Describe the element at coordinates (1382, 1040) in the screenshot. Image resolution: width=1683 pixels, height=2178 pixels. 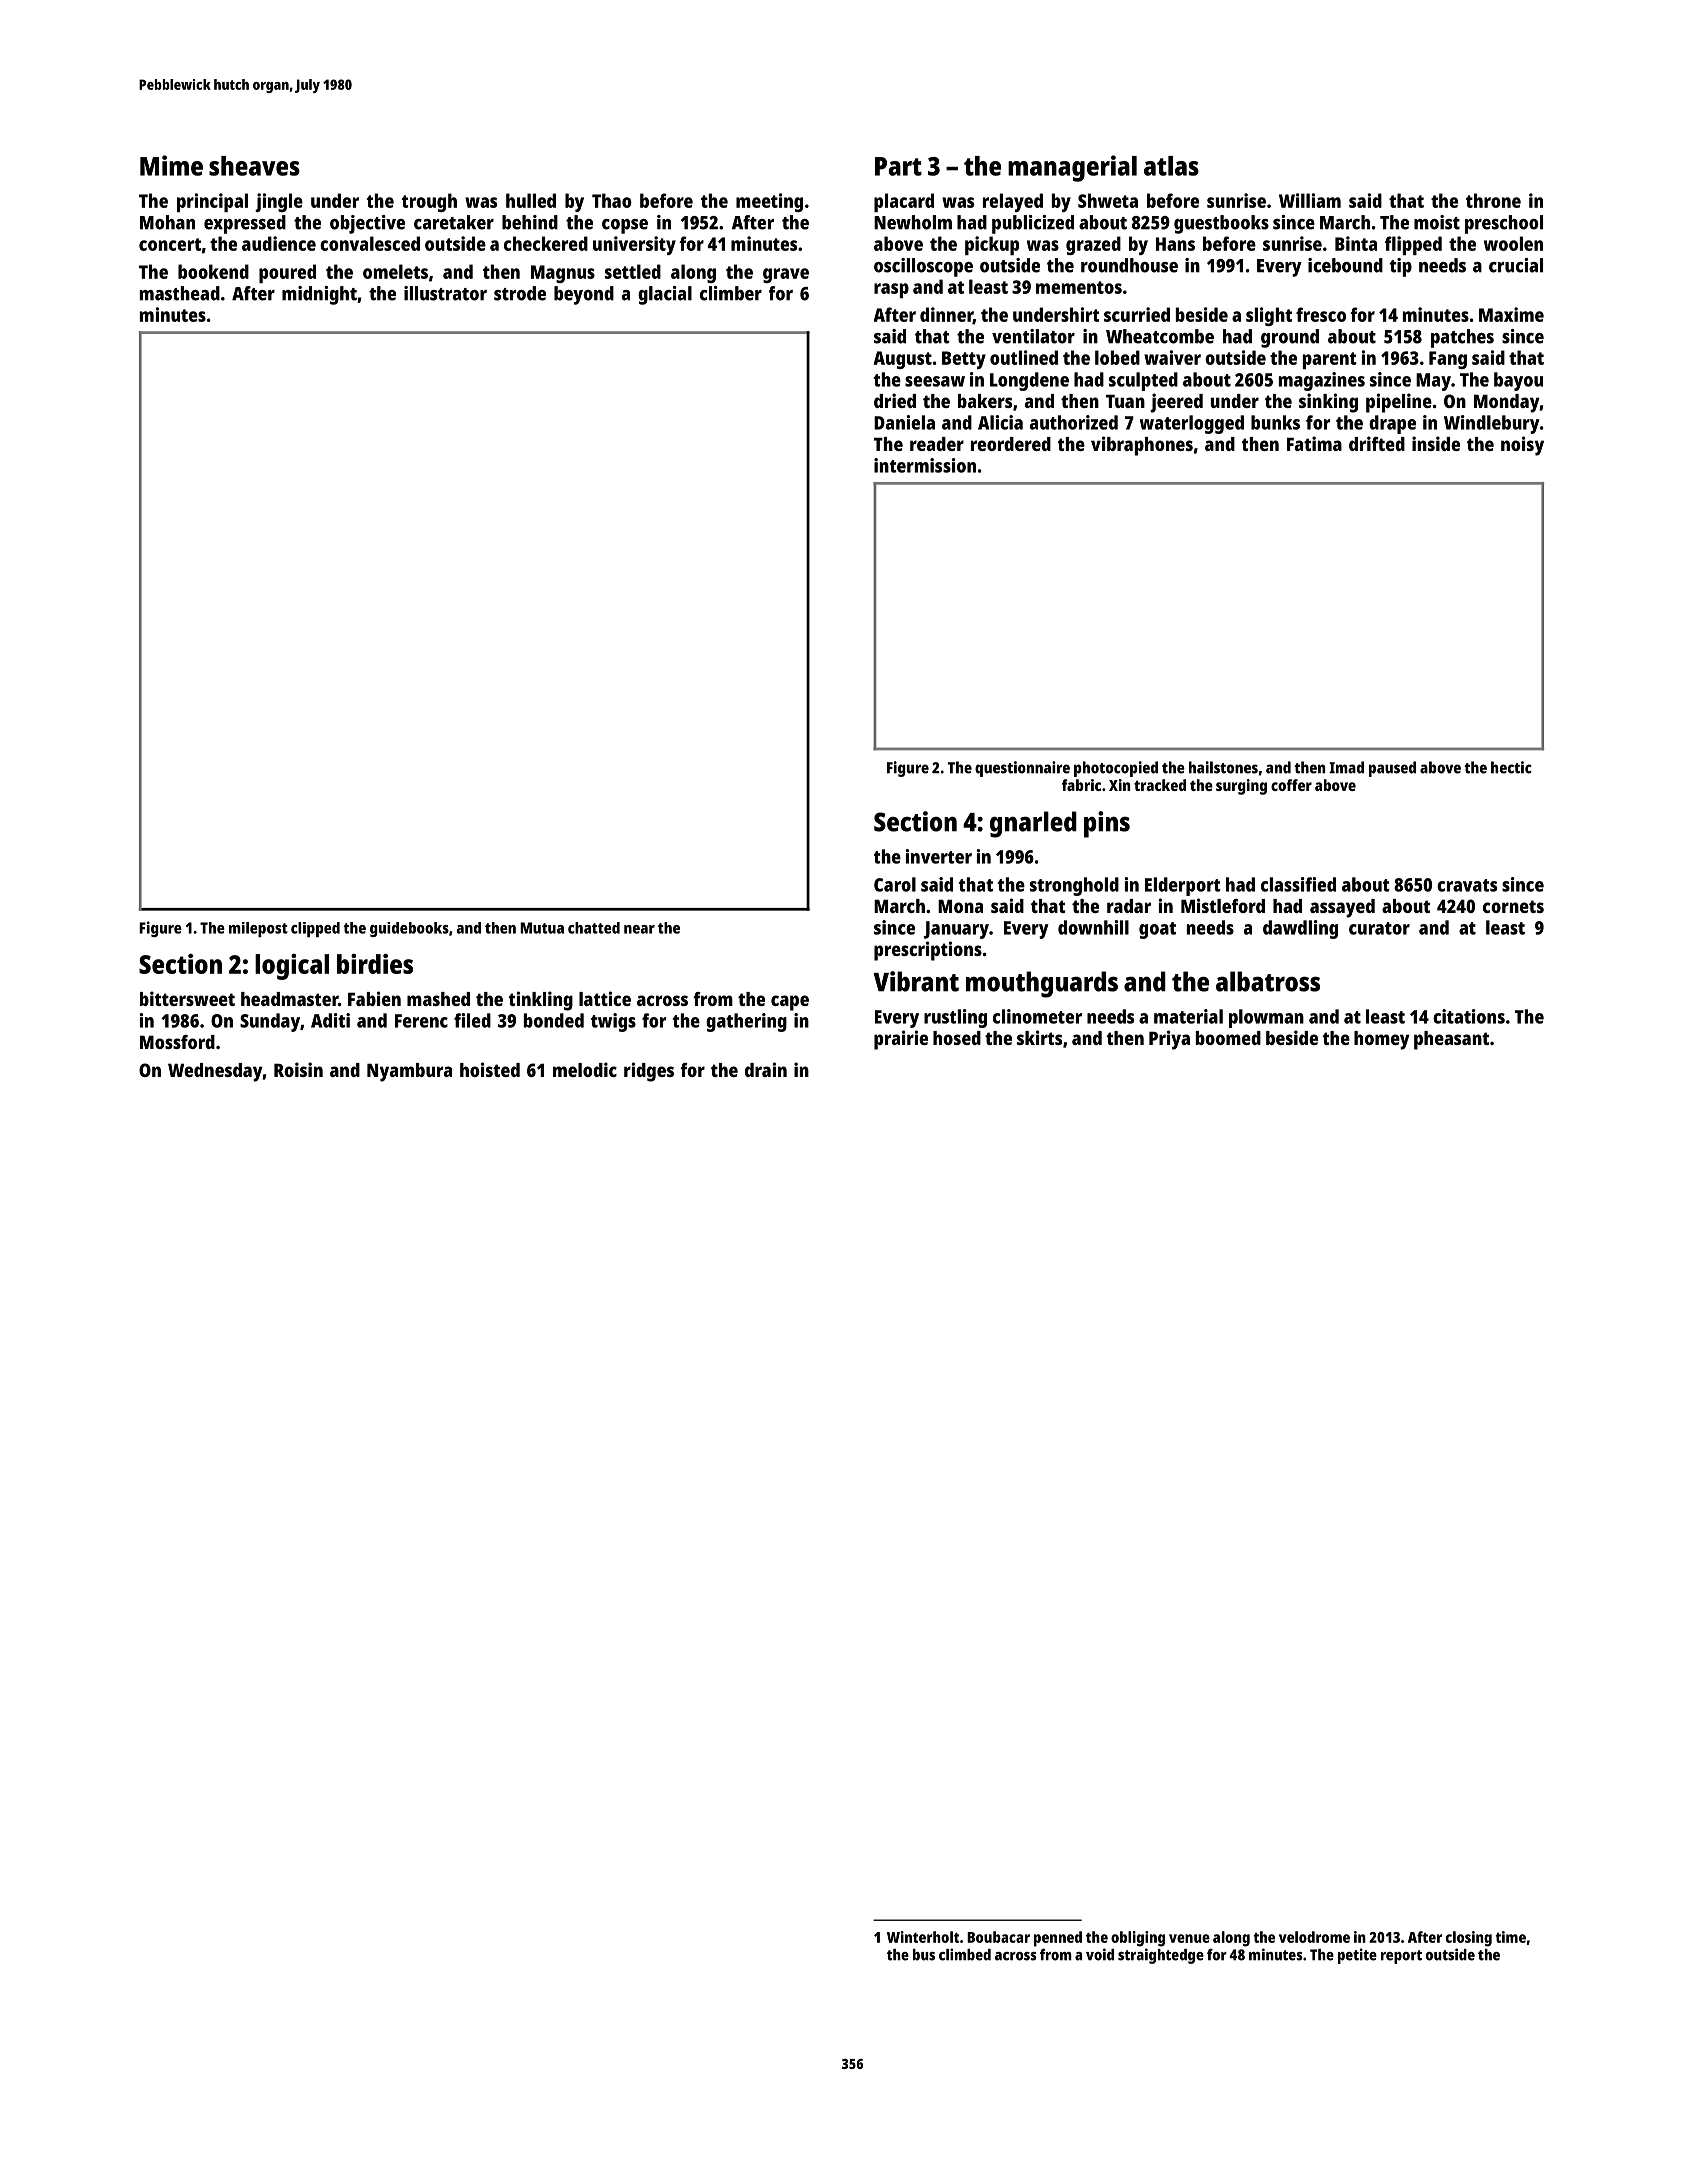
I see `homey` at that location.
